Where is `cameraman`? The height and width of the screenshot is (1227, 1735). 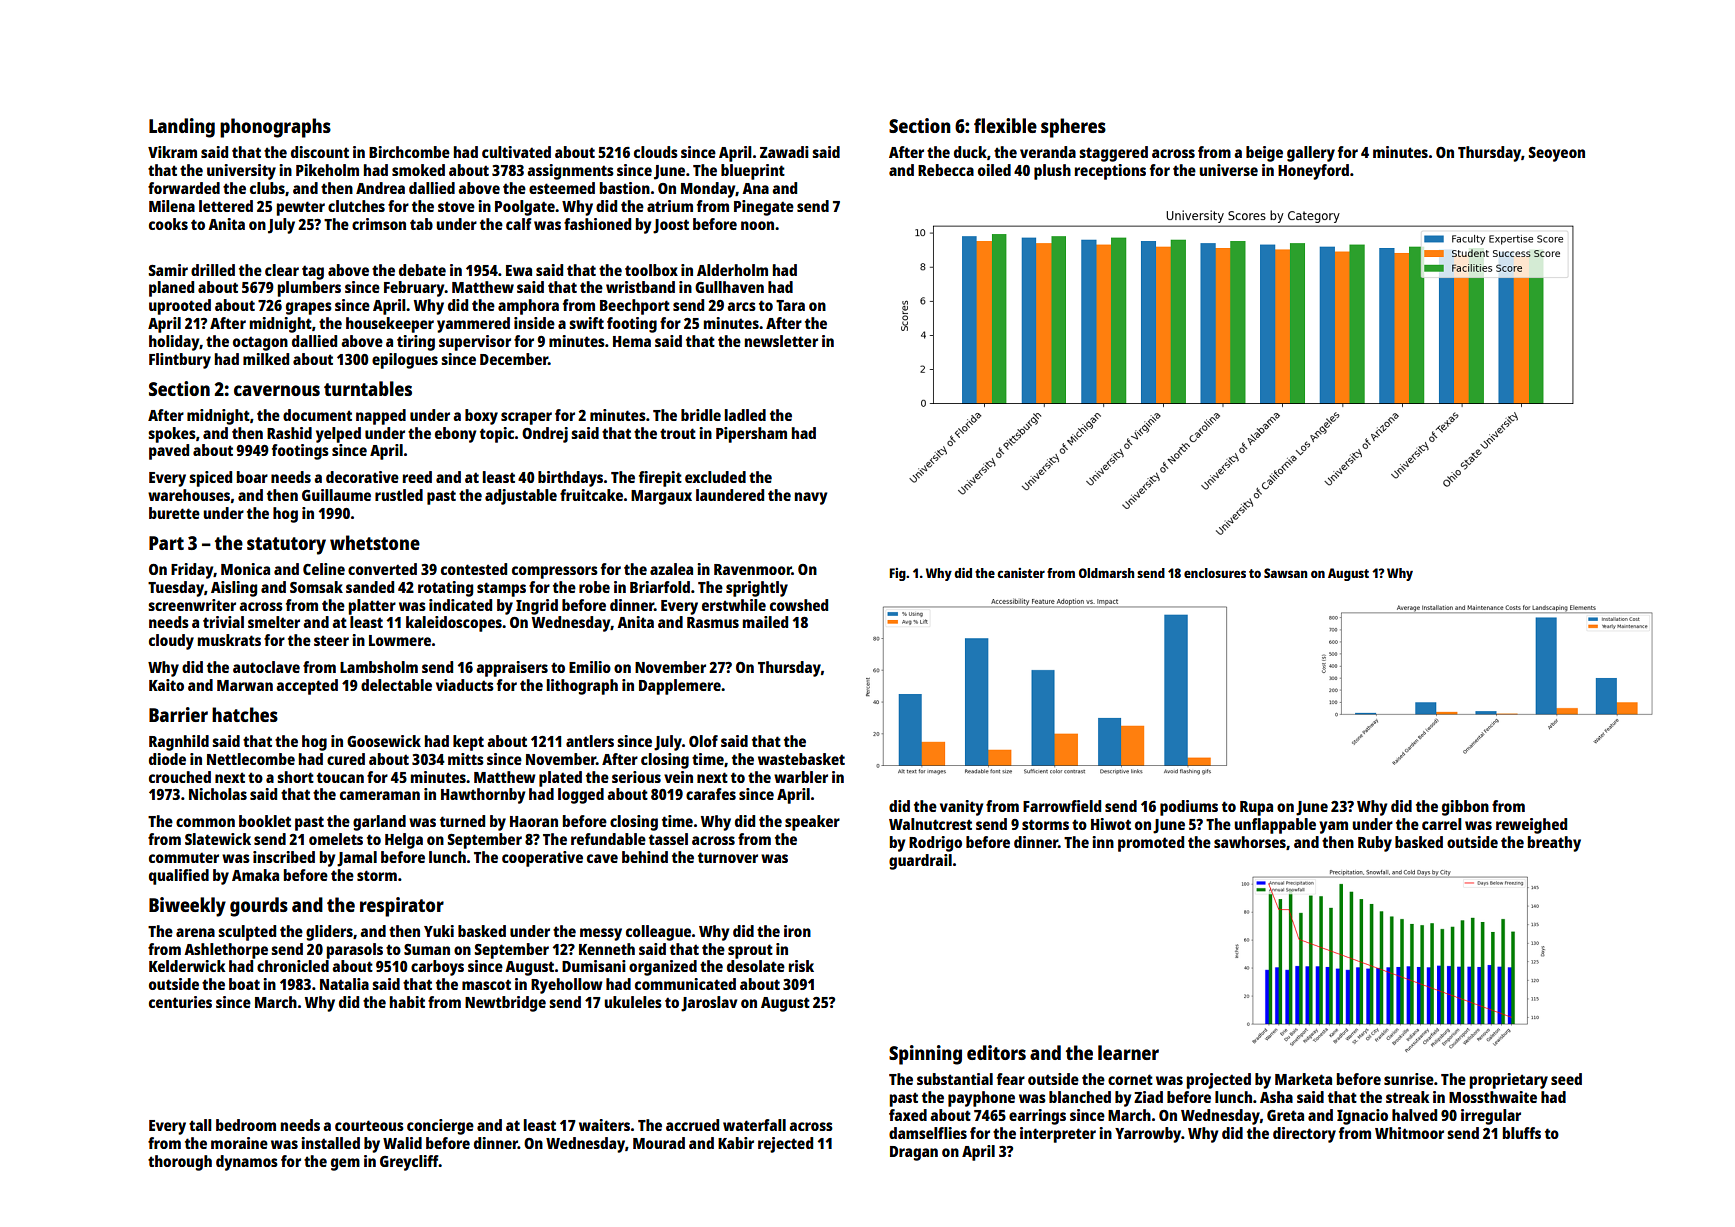 cameraman is located at coordinates (380, 795).
